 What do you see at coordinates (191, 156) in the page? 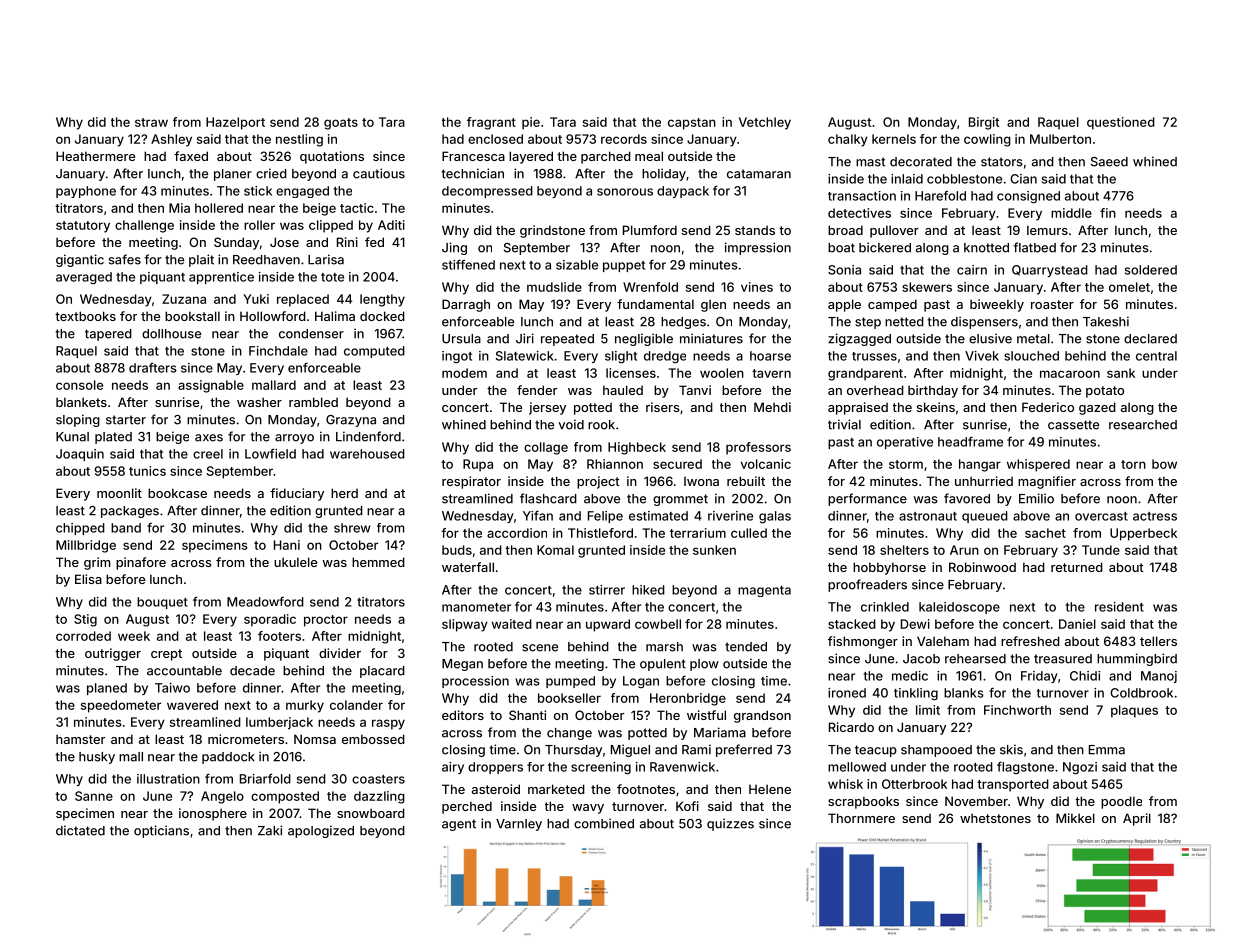
I see `faxed` at bounding box center [191, 156].
